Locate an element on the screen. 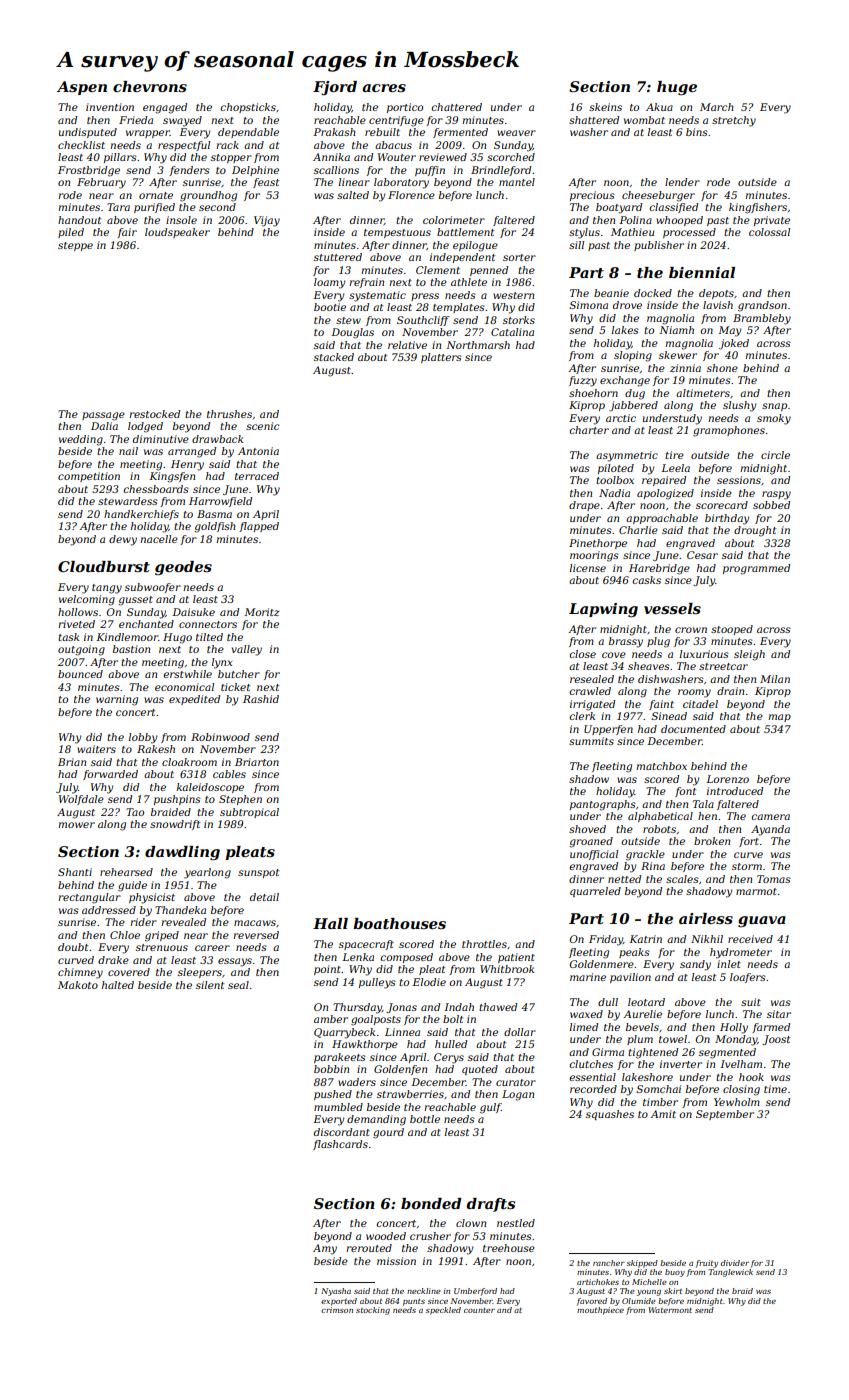  dull is located at coordinates (608, 1002).
